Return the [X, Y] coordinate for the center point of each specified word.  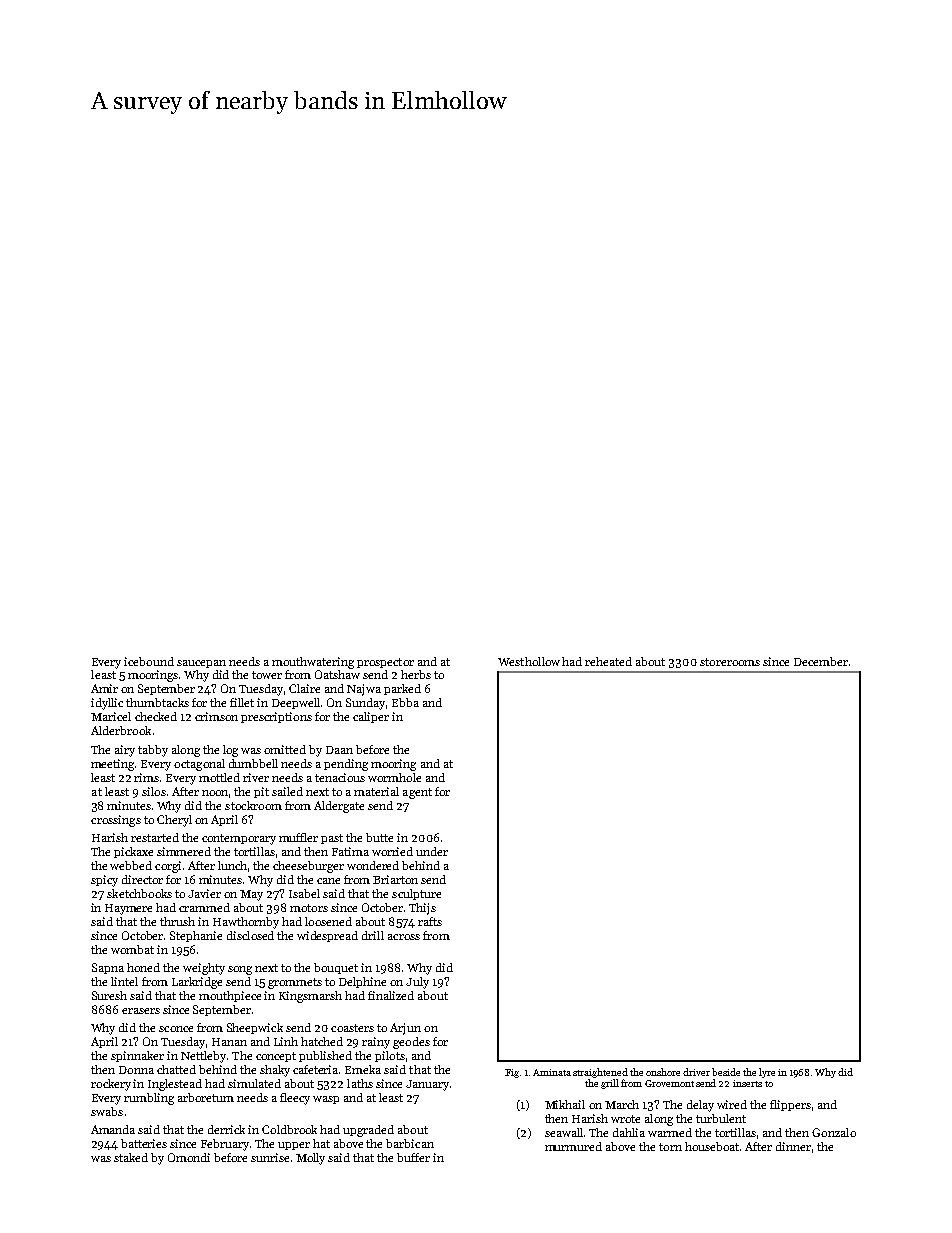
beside [726, 1072]
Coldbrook [289, 1129]
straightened [600, 1073]
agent [417, 793]
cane [328, 881]
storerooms [730, 662]
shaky [275, 1071]
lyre [767, 1073]
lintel [124, 981]
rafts [430, 921]
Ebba [405, 702]
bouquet [336, 968]
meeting [112, 765]
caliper [371, 717]
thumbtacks [157, 702]
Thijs [422, 909]
